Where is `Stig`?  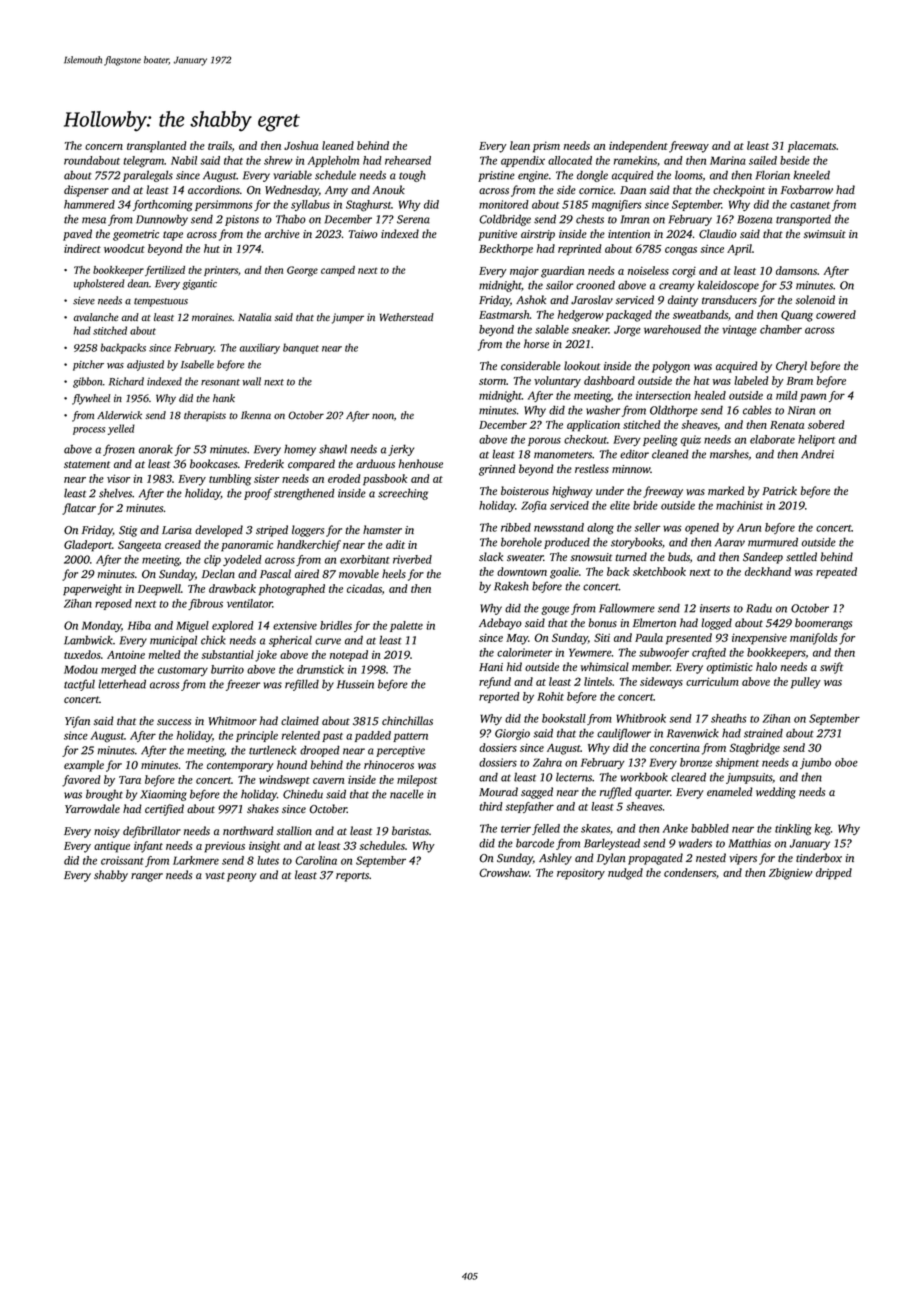 Stig is located at coordinates (128, 531).
